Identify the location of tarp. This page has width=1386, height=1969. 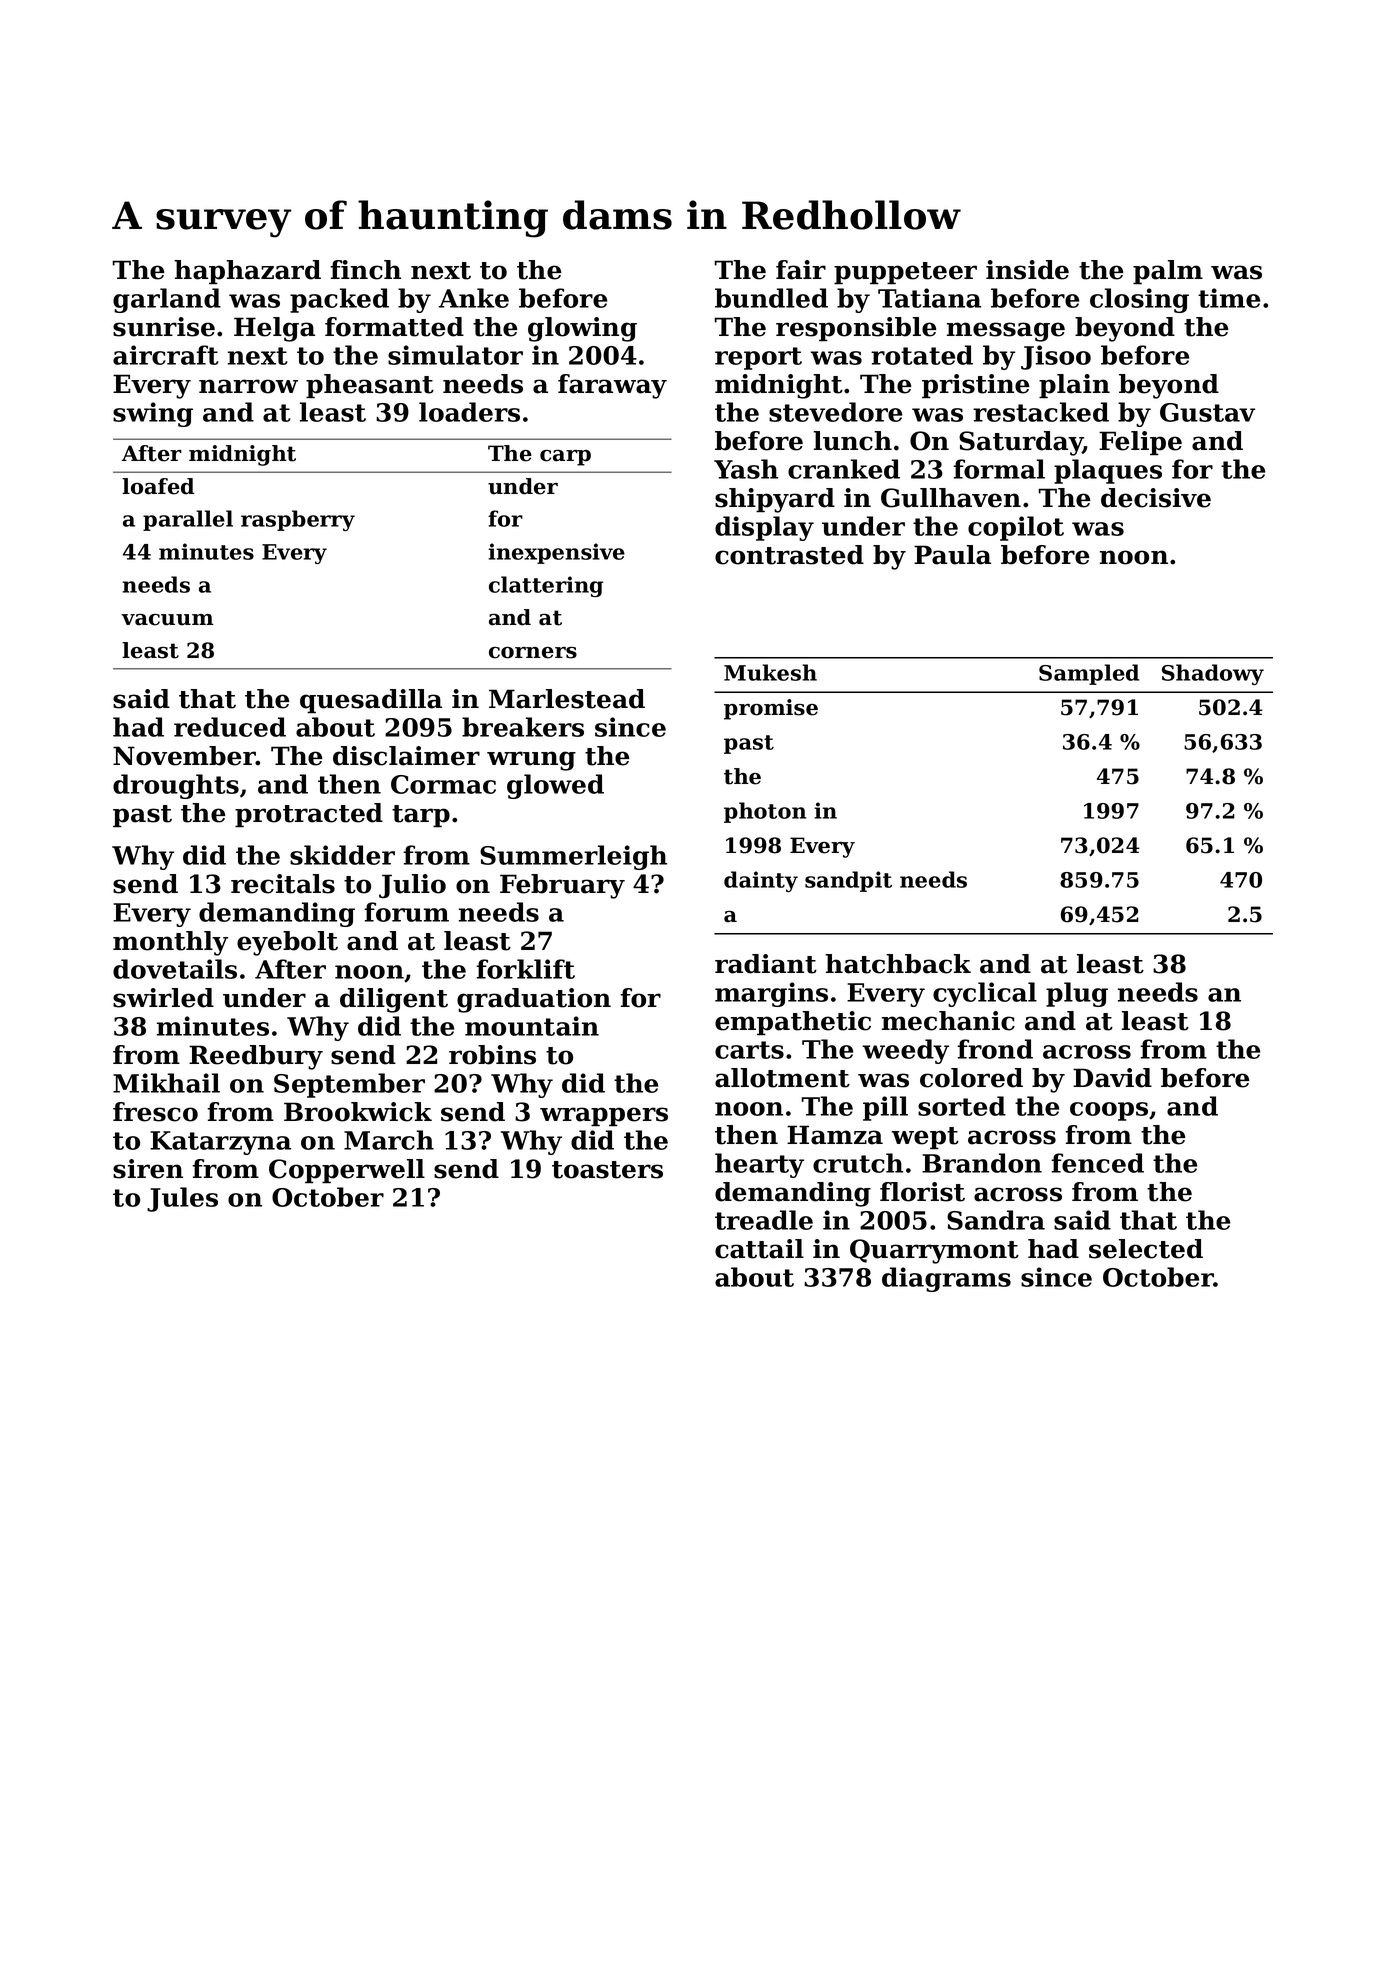
(421, 816).
